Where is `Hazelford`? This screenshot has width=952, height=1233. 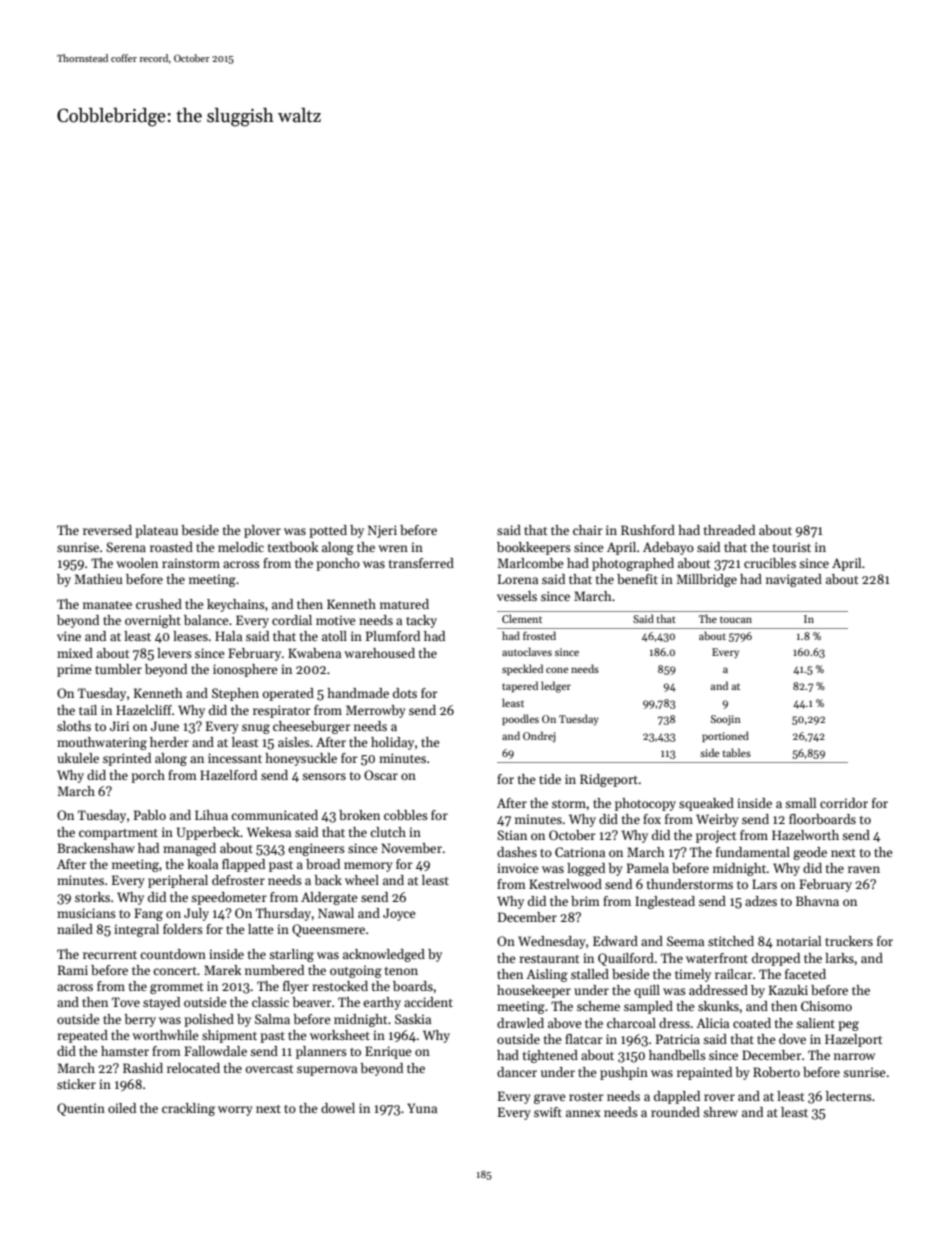
Hazelford is located at coordinates (228, 775).
